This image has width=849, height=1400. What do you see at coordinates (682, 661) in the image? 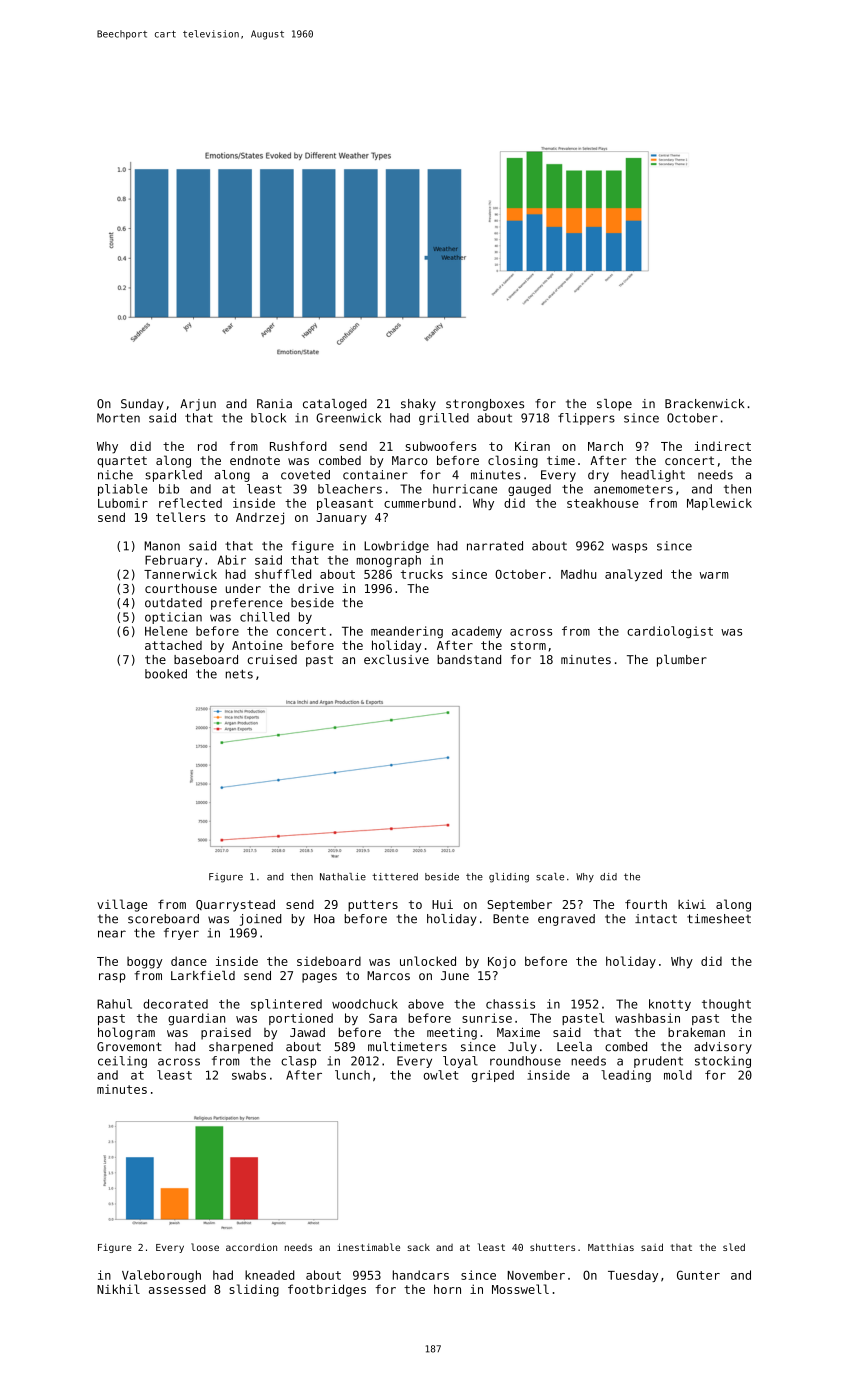
I see `plumber` at bounding box center [682, 661].
